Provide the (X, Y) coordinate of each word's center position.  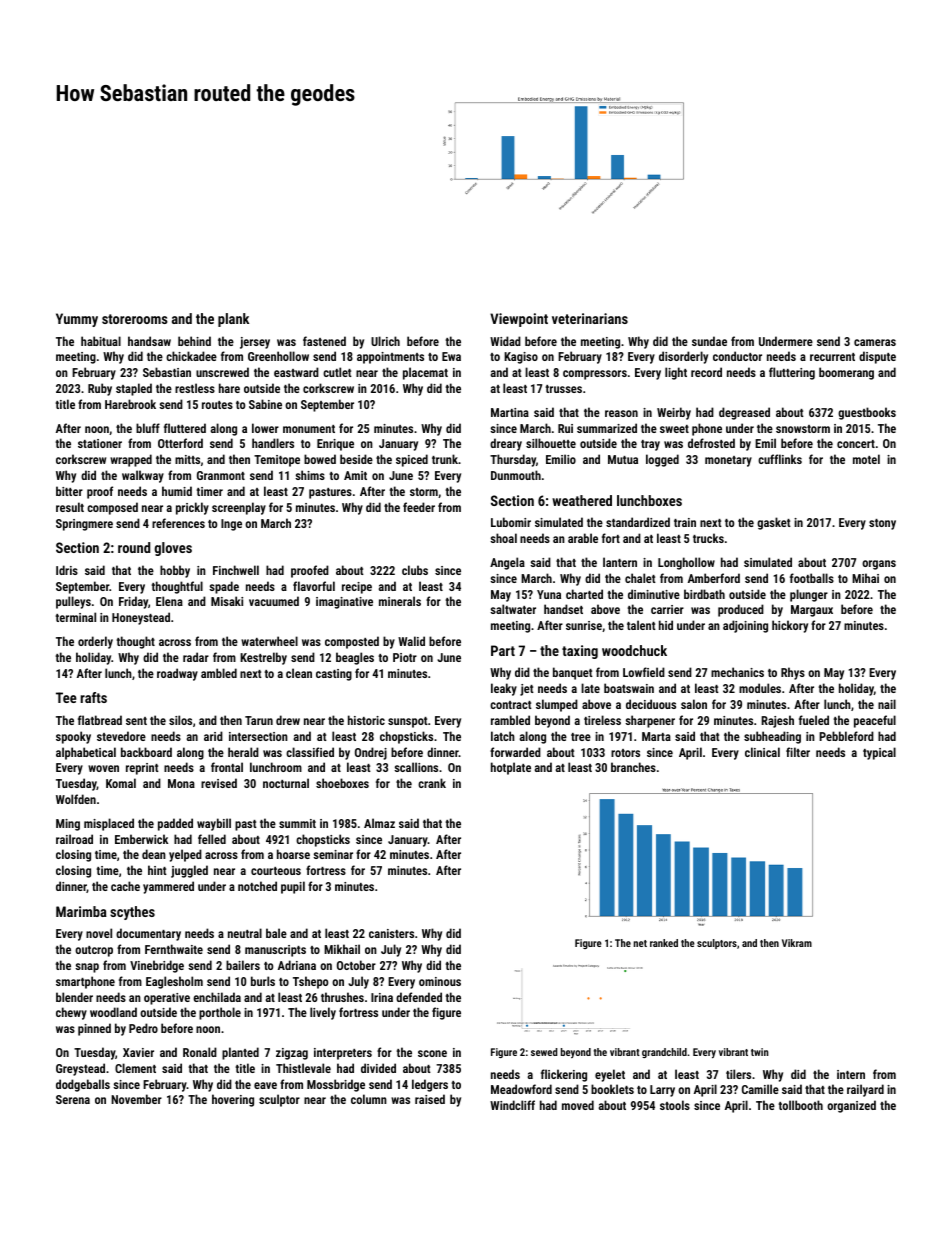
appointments (390, 358)
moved (578, 1105)
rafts (93, 697)
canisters (391, 933)
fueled (814, 720)
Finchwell (236, 570)
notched (257, 886)
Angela (507, 563)
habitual (101, 341)
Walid (411, 641)
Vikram (797, 943)
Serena (73, 1099)
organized (851, 1106)
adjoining (745, 626)
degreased (744, 413)
